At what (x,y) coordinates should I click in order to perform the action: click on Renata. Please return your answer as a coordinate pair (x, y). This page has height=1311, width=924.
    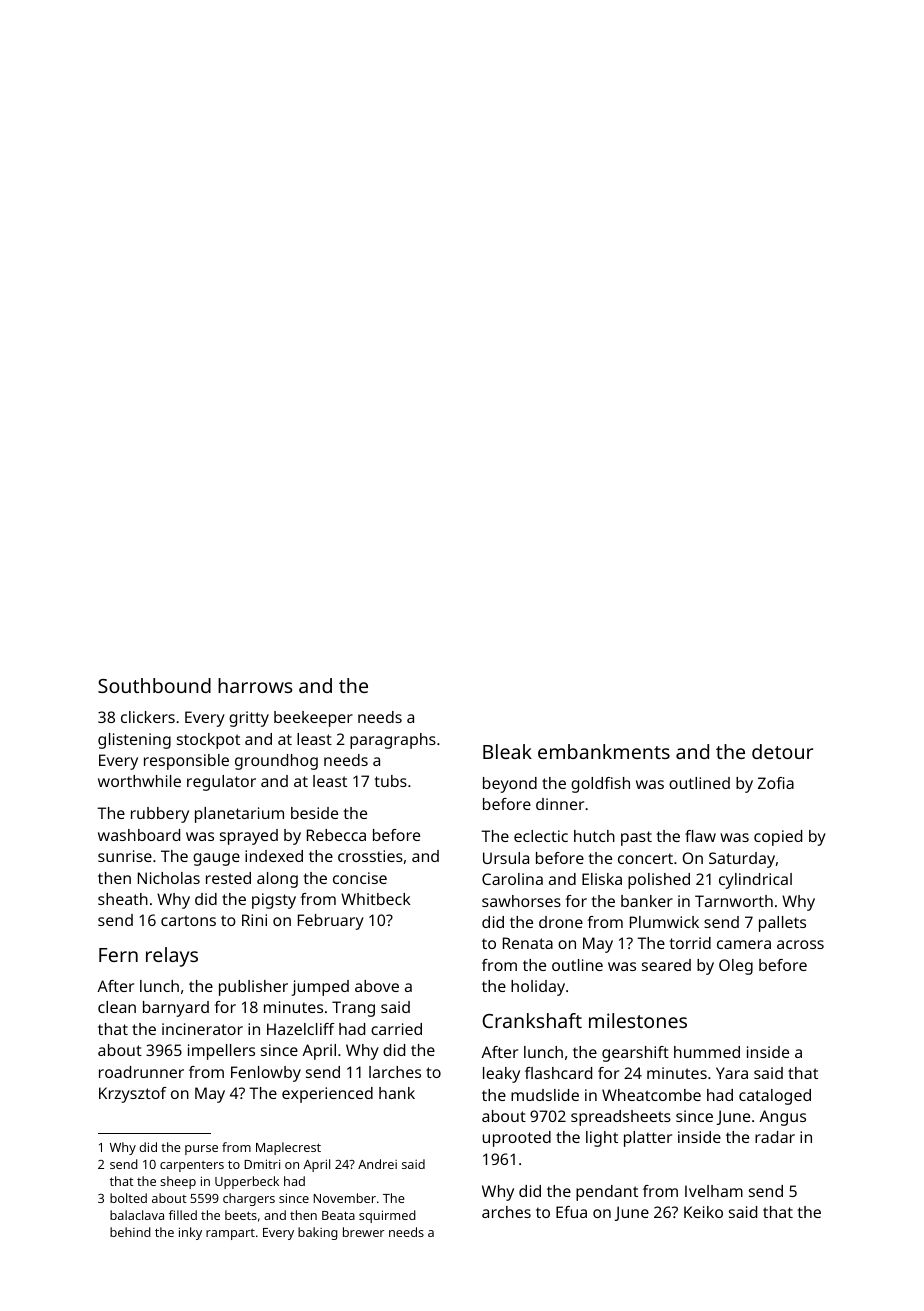
    Looking at the image, I should click on (528, 943).
